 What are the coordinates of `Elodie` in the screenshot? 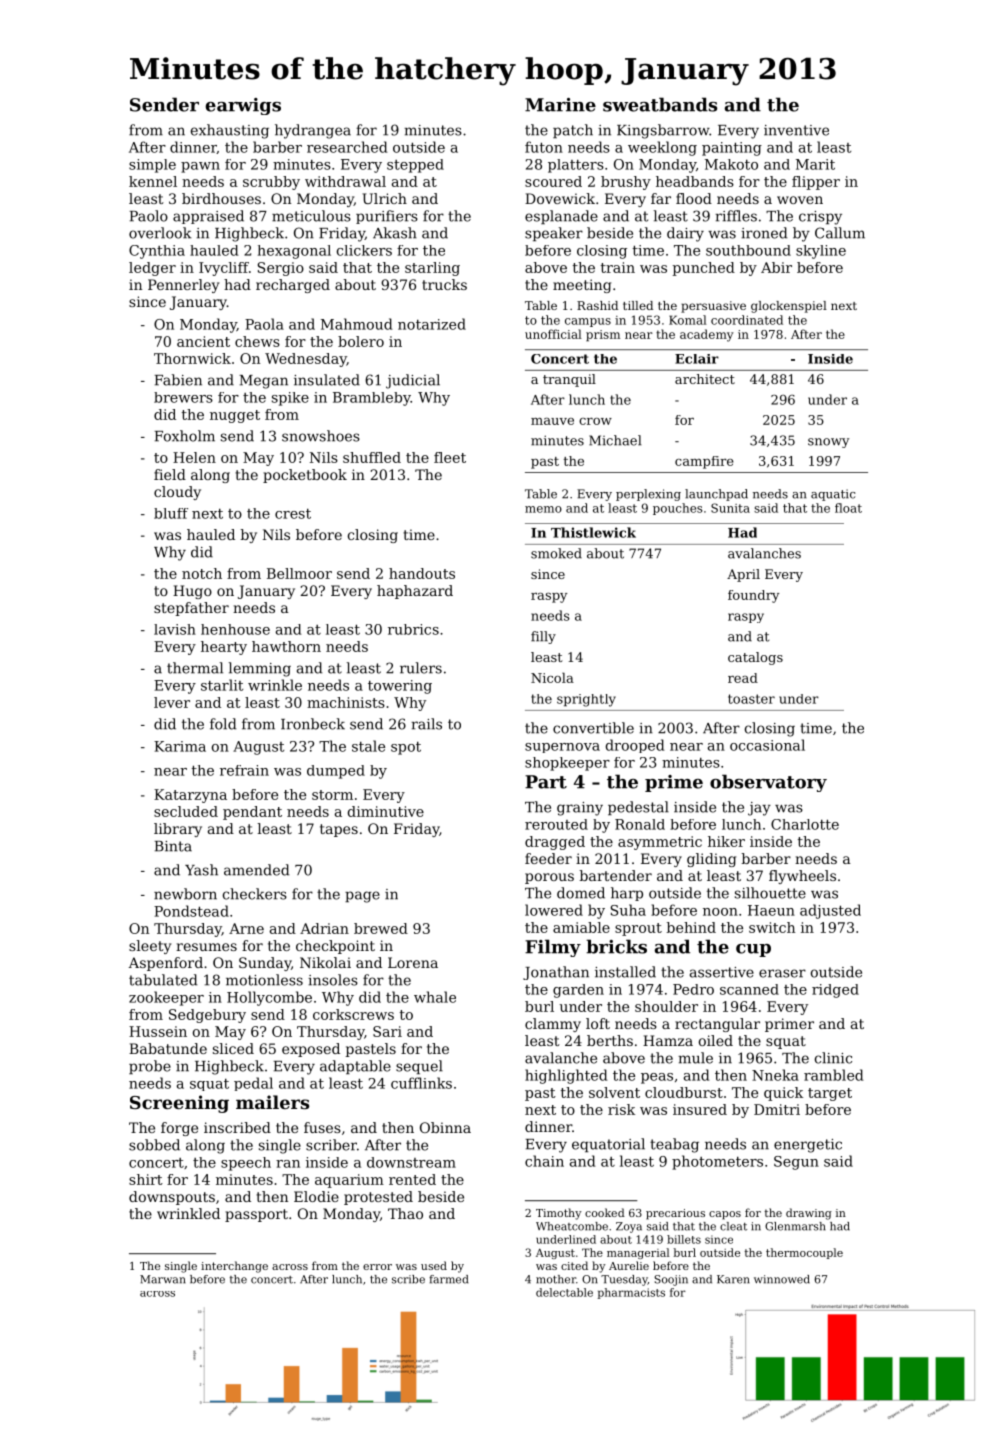 It's located at (316, 1196).
